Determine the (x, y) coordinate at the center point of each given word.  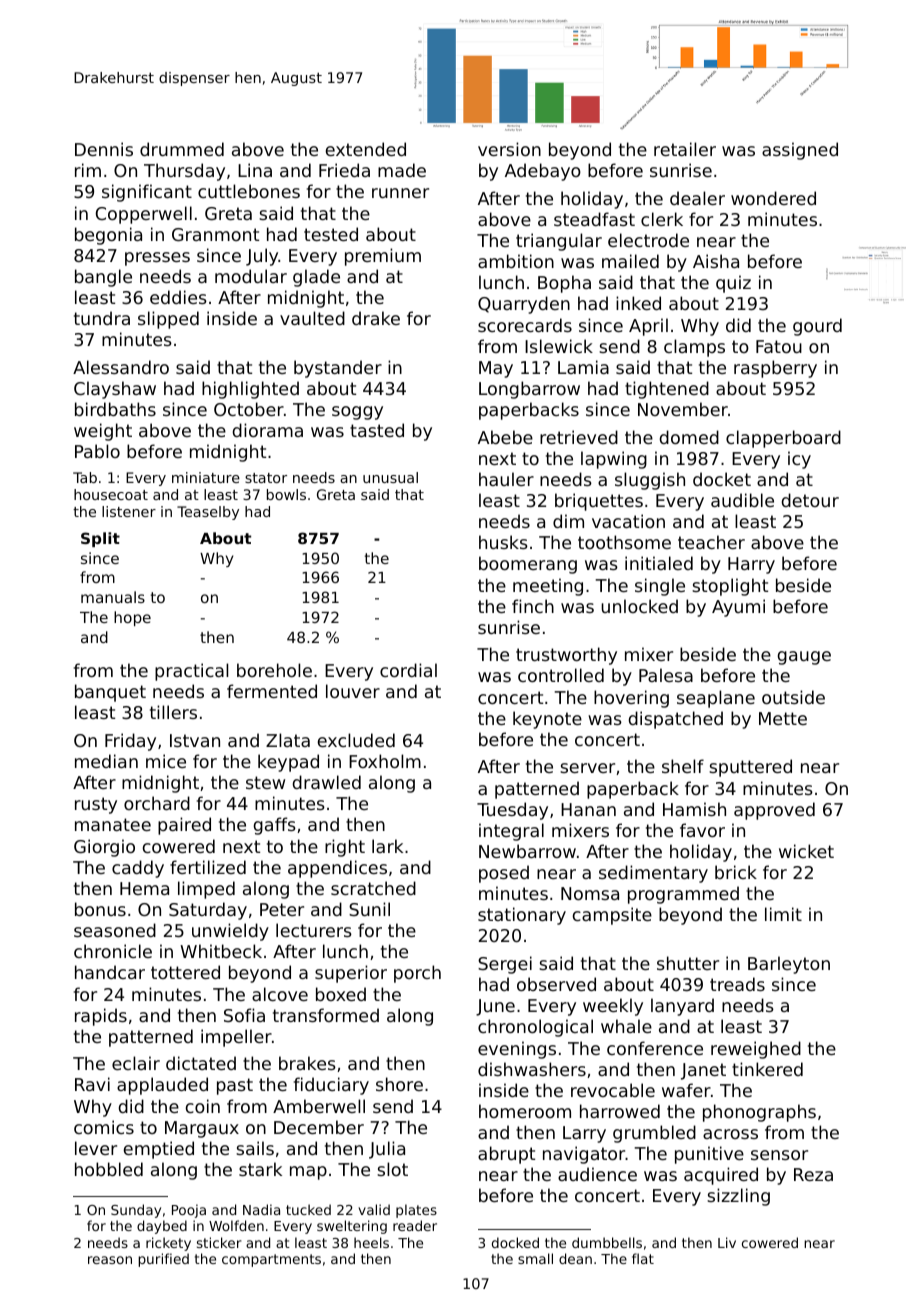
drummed (182, 149)
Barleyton (789, 965)
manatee (113, 824)
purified (163, 1260)
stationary (522, 916)
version (509, 149)
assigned (800, 151)
